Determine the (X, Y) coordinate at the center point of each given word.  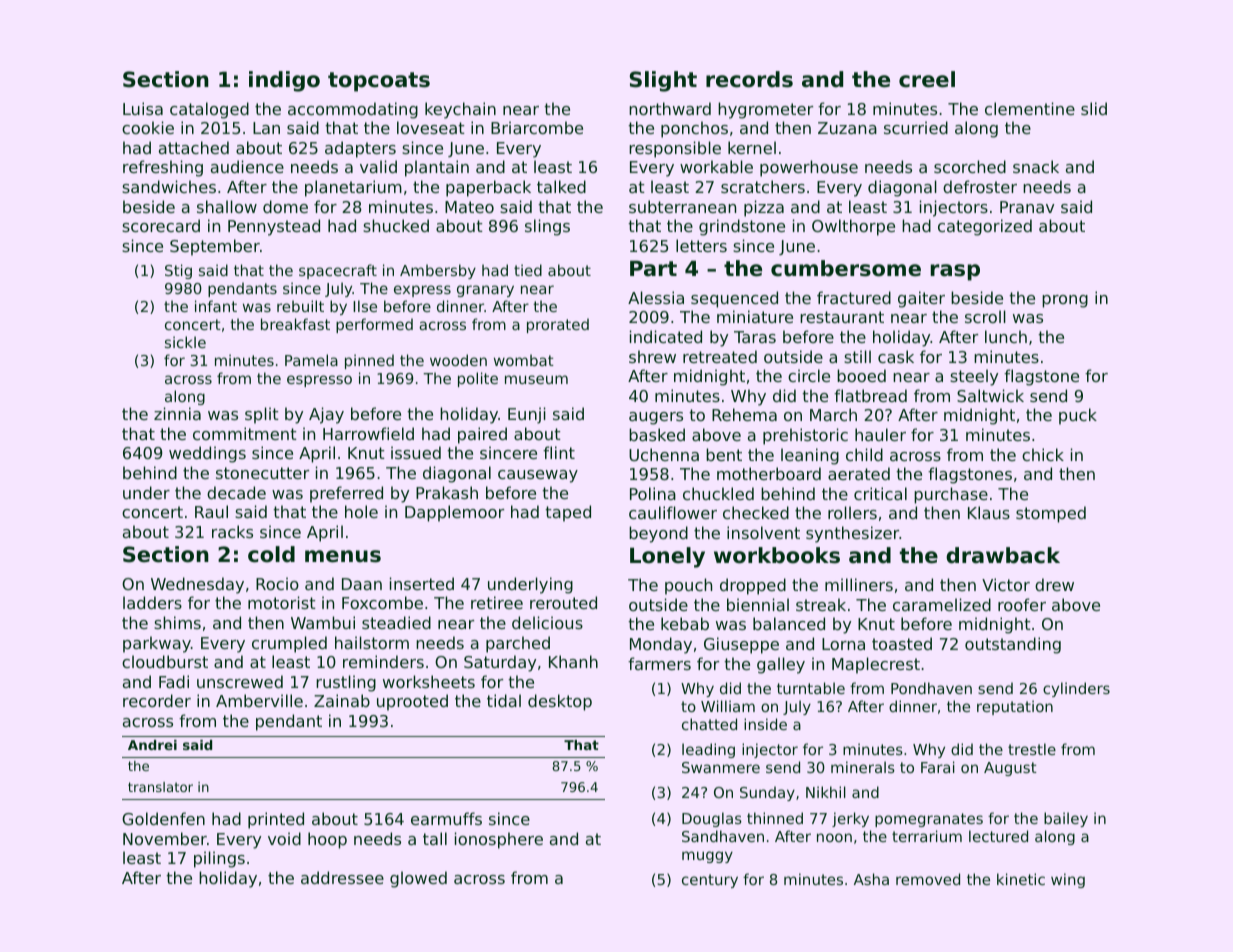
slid (1094, 108)
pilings (219, 859)
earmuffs (446, 818)
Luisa (143, 108)
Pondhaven (931, 688)
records (749, 79)
